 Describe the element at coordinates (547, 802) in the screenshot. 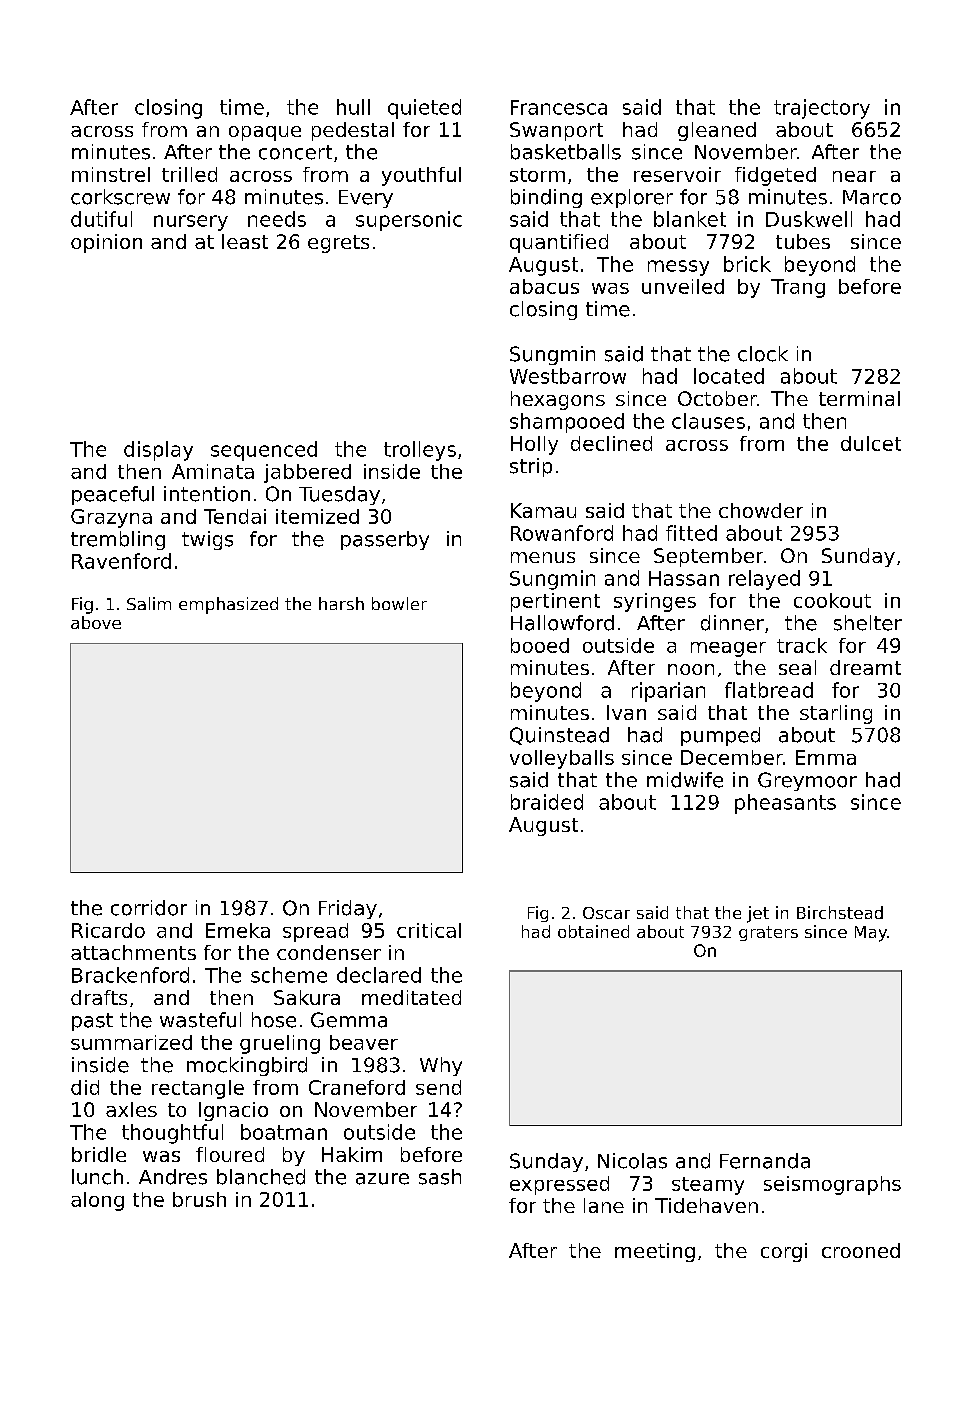

I see `braided` at that location.
